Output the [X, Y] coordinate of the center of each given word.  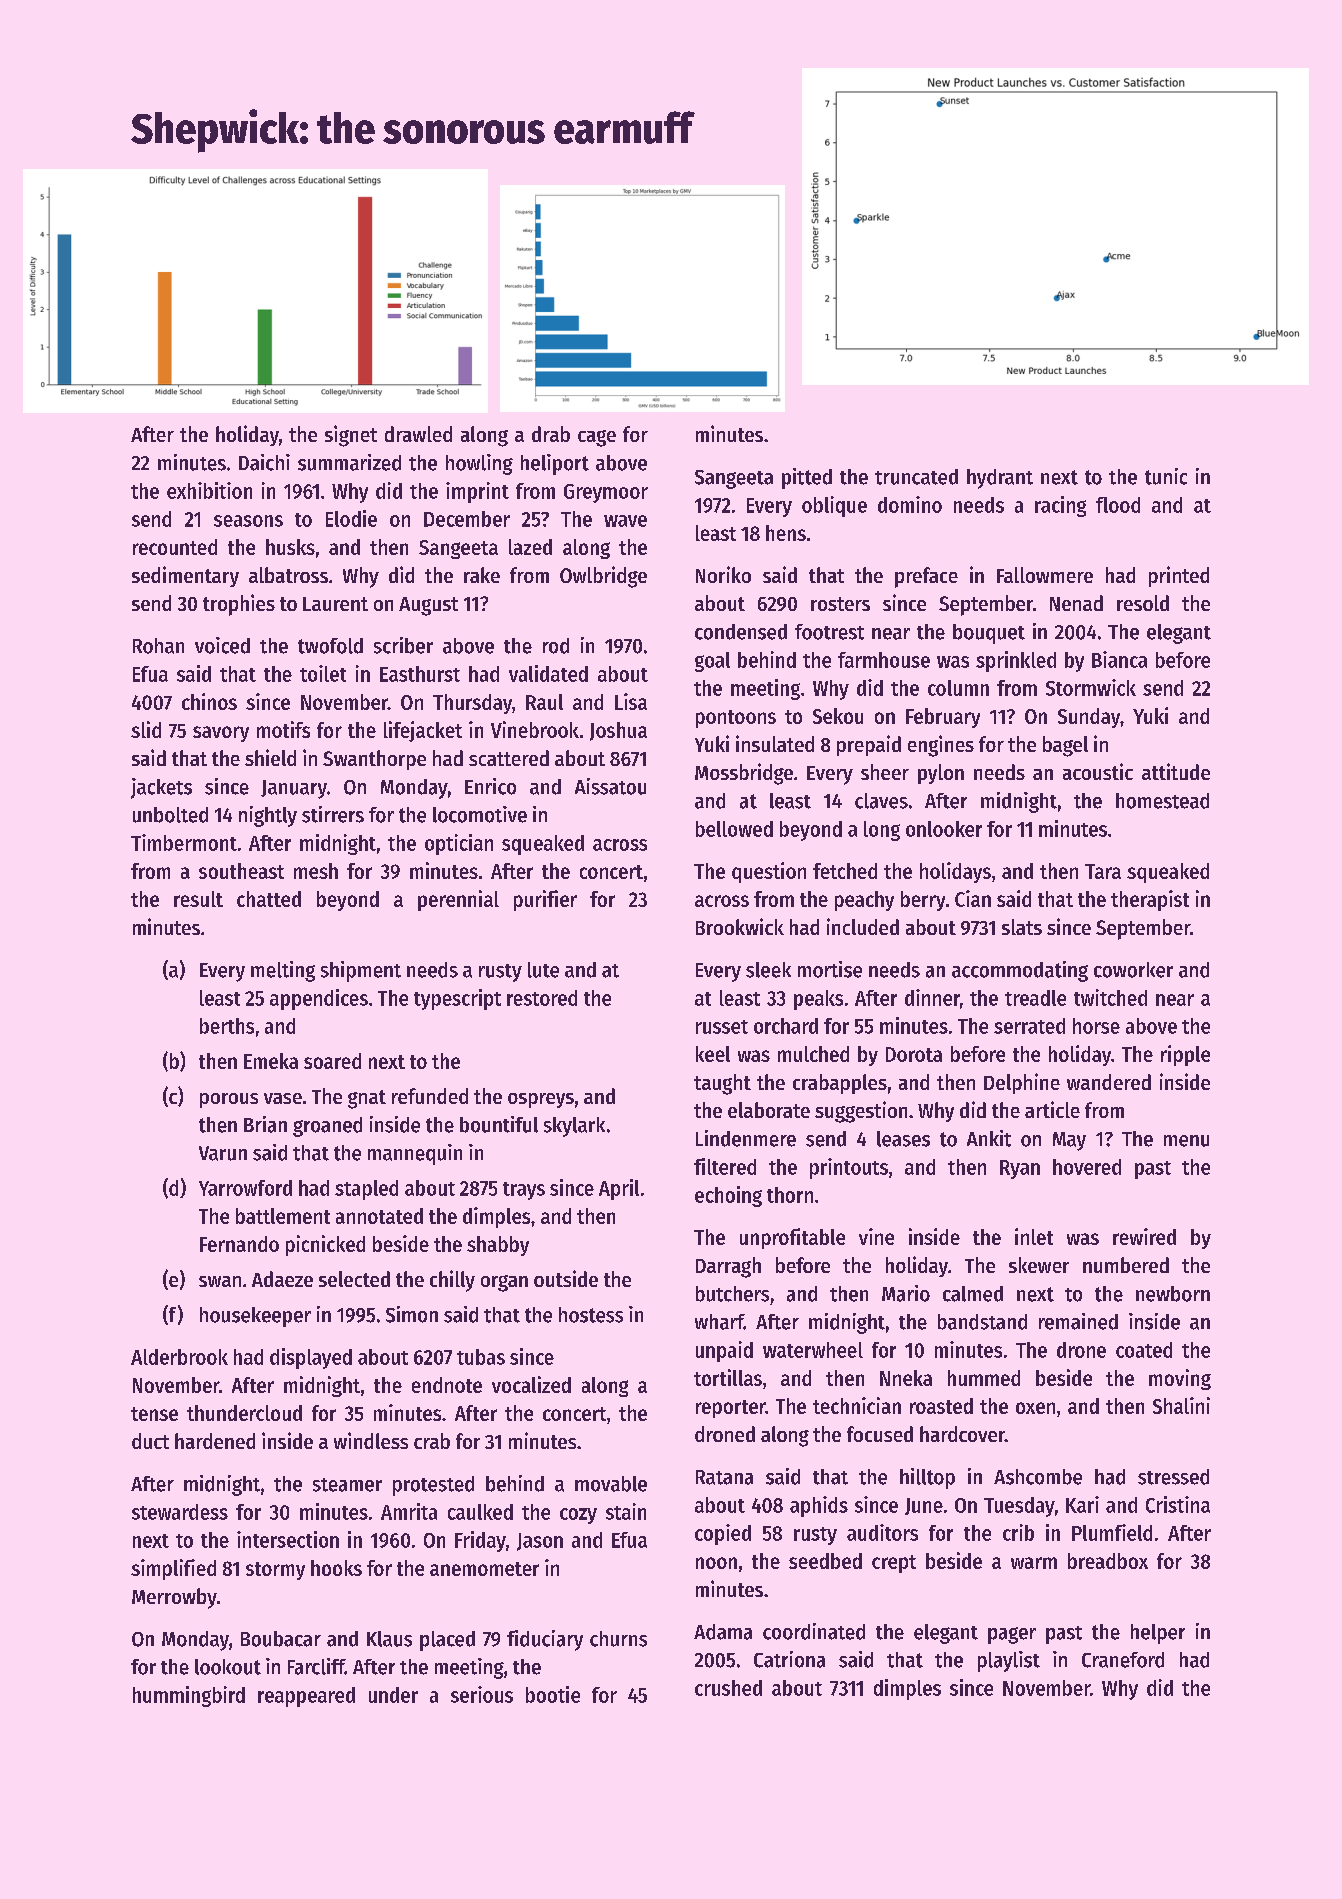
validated [548, 673]
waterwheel [813, 1350]
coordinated [814, 1631]
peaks [818, 1000]
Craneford [1123, 1660]
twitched [1110, 997]
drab [551, 434]
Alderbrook [179, 1357]
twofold [330, 646]
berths [227, 1026]
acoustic [1098, 771]
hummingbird [189, 1696]
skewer [1039, 1265]
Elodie [351, 518]
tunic [1166, 476]
